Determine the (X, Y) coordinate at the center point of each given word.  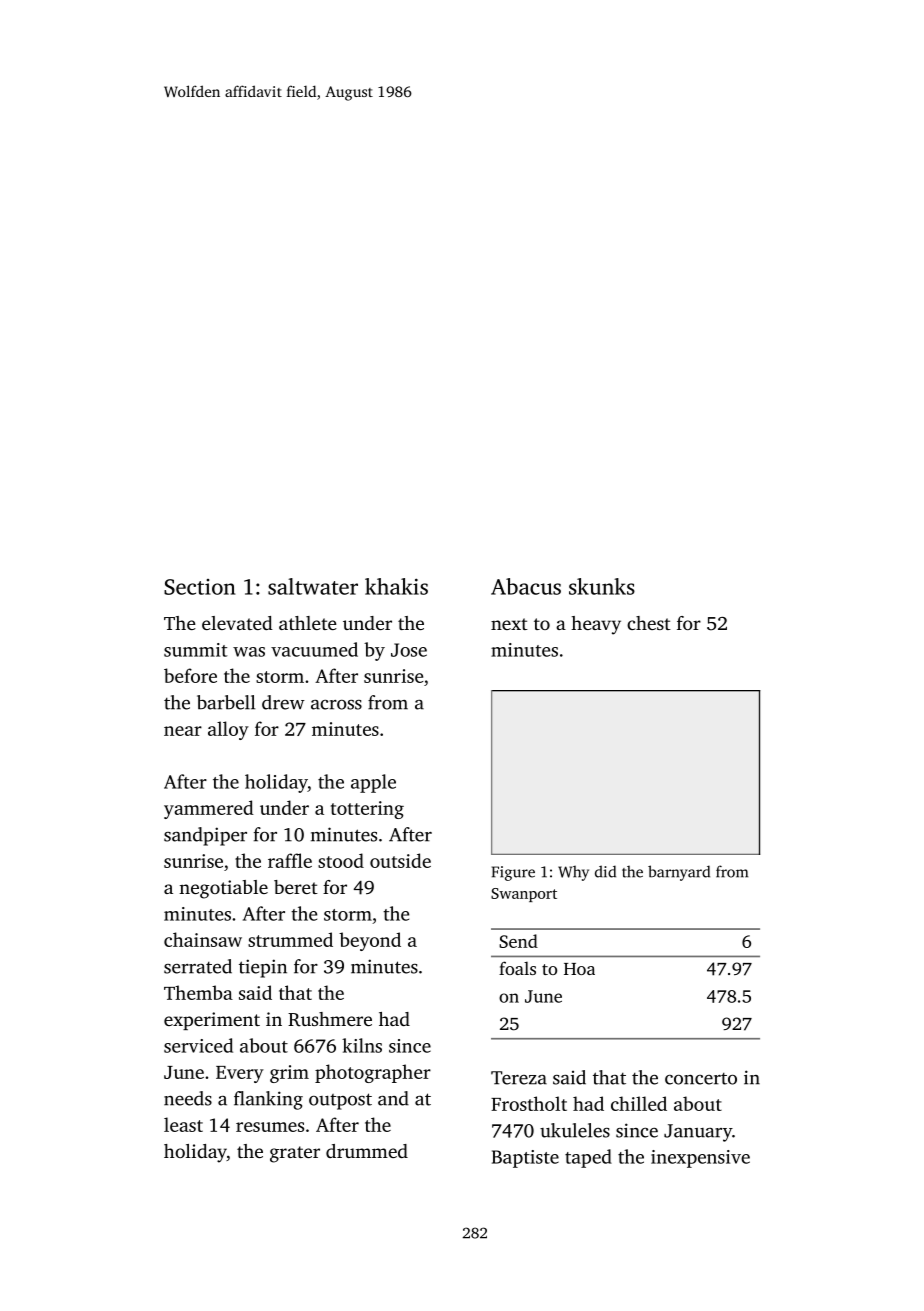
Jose (409, 650)
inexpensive (700, 1159)
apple (373, 783)
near (183, 731)
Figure (513, 873)
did (605, 871)
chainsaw (203, 939)
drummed (367, 1151)
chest (649, 623)
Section (199, 587)
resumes (270, 1127)
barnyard (679, 873)
